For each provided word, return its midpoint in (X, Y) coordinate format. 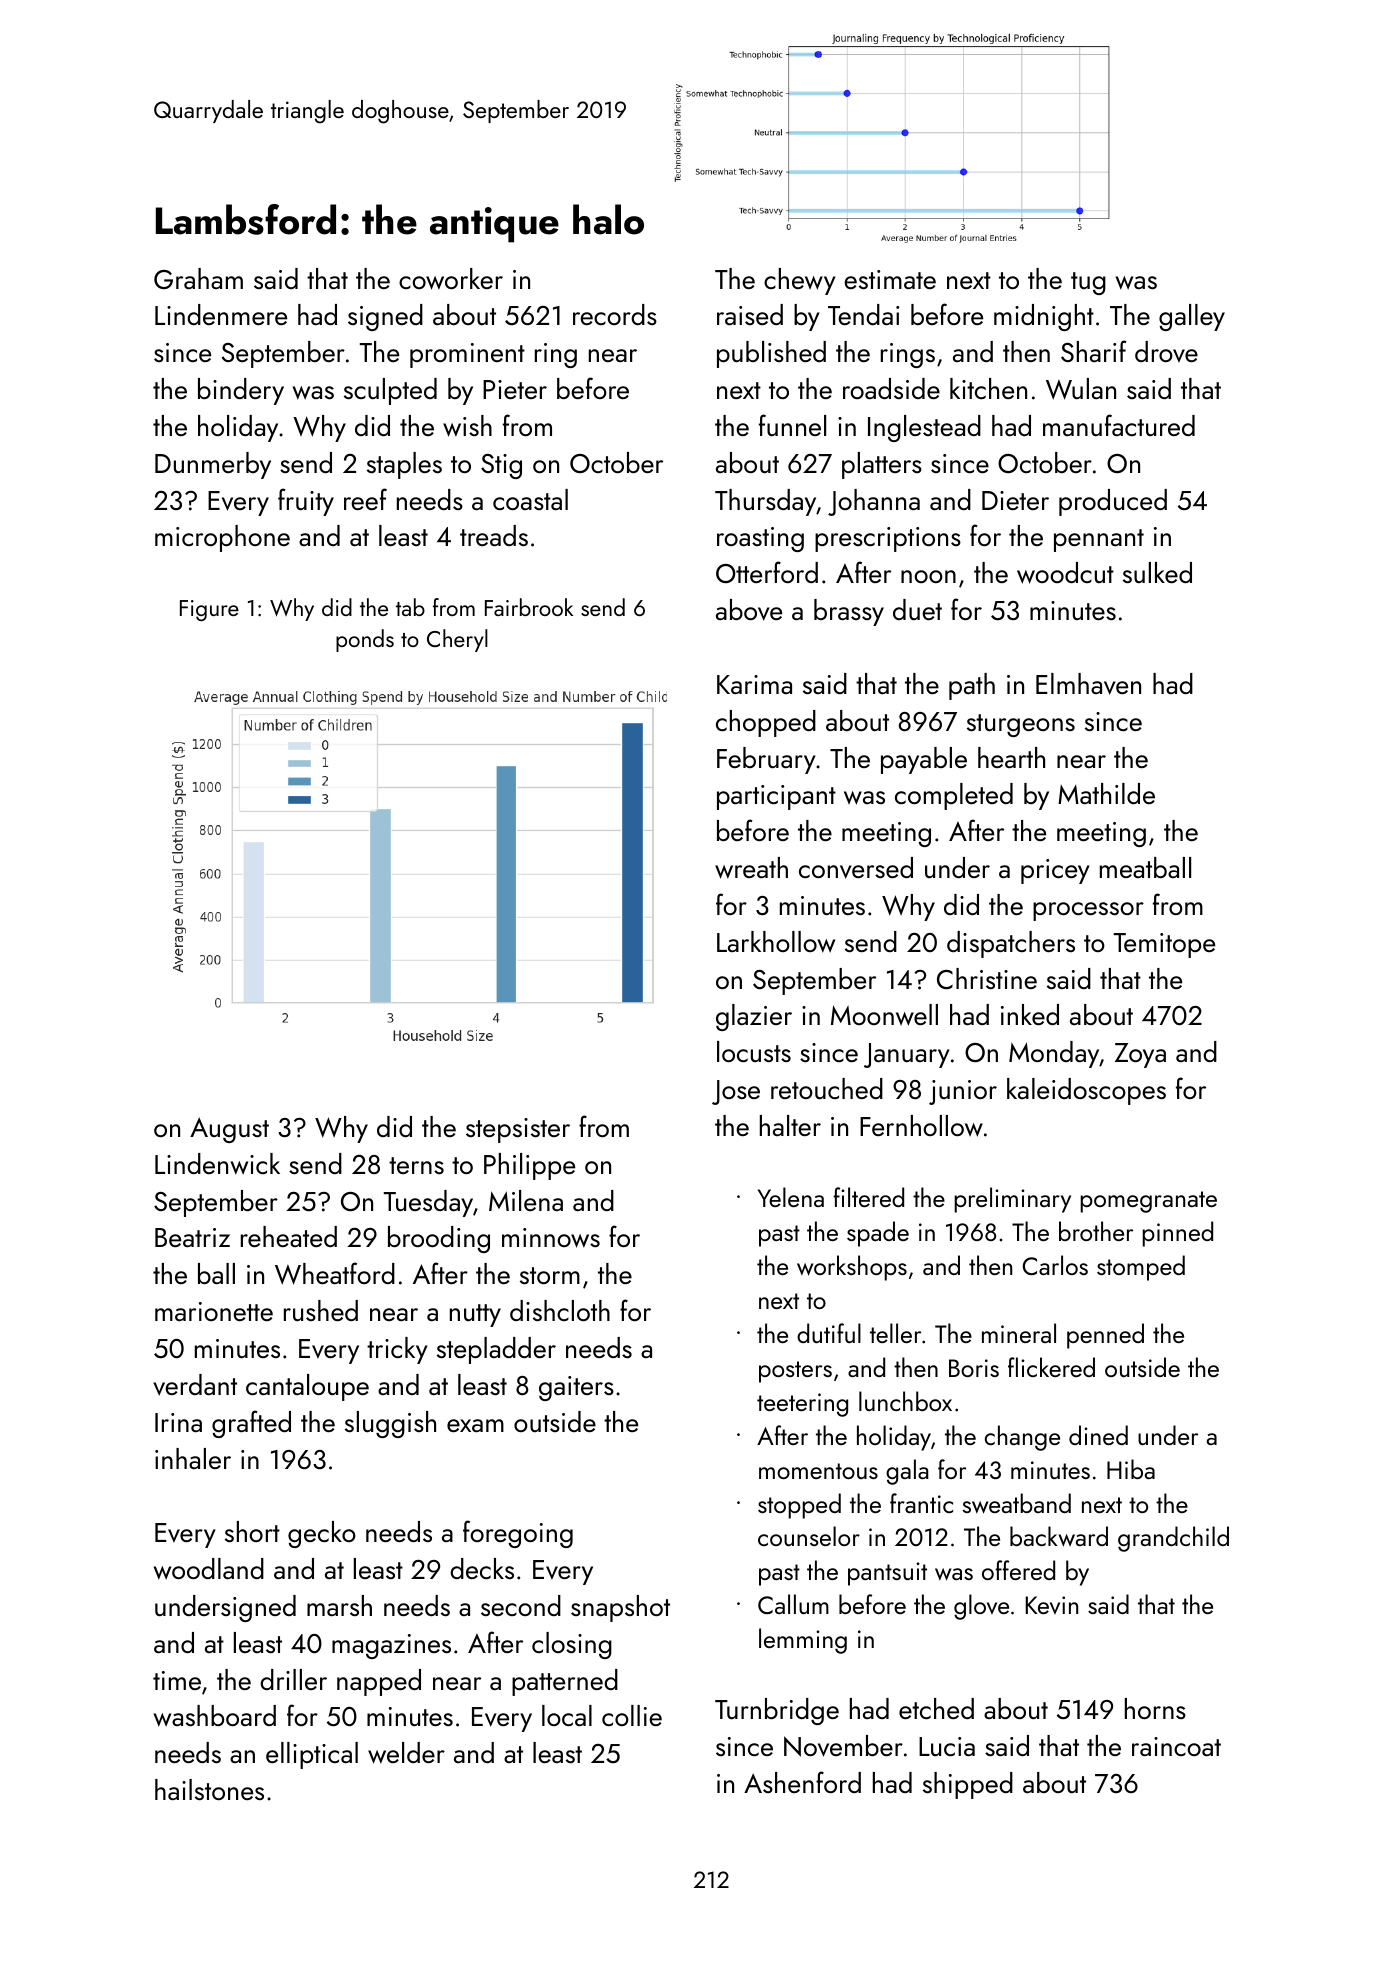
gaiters (576, 1388)
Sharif (1094, 351)
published (771, 354)
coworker (451, 279)
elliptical (312, 1755)
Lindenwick (217, 1164)
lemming (803, 1641)
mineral (1019, 1333)
